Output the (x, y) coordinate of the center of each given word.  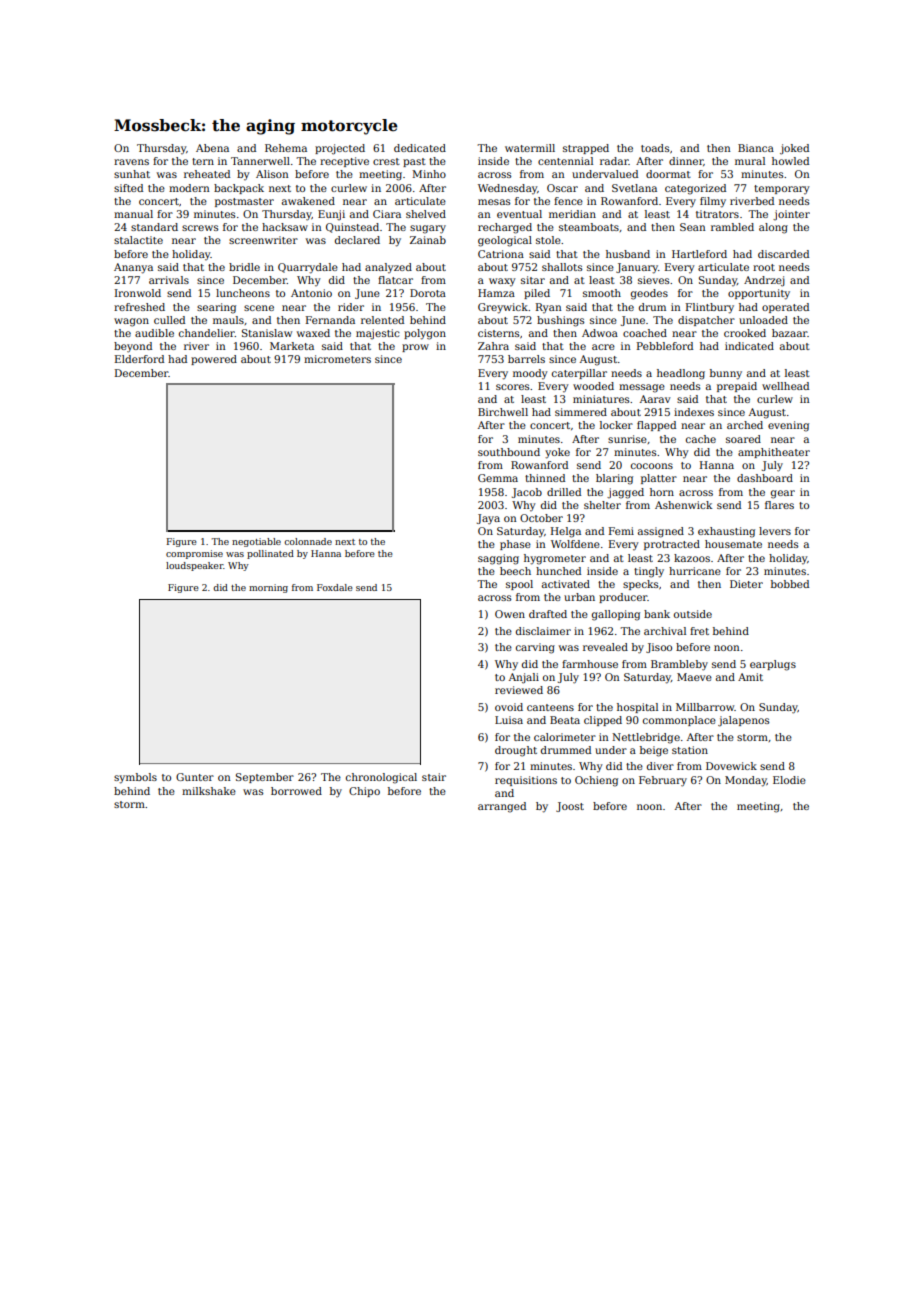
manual (133, 214)
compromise (194, 554)
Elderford (139, 359)
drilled (564, 492)
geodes (649, 294)
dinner (686, 161)
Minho (429, 174)
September (265, 778)
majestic (378, 334)
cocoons (652, 466)
